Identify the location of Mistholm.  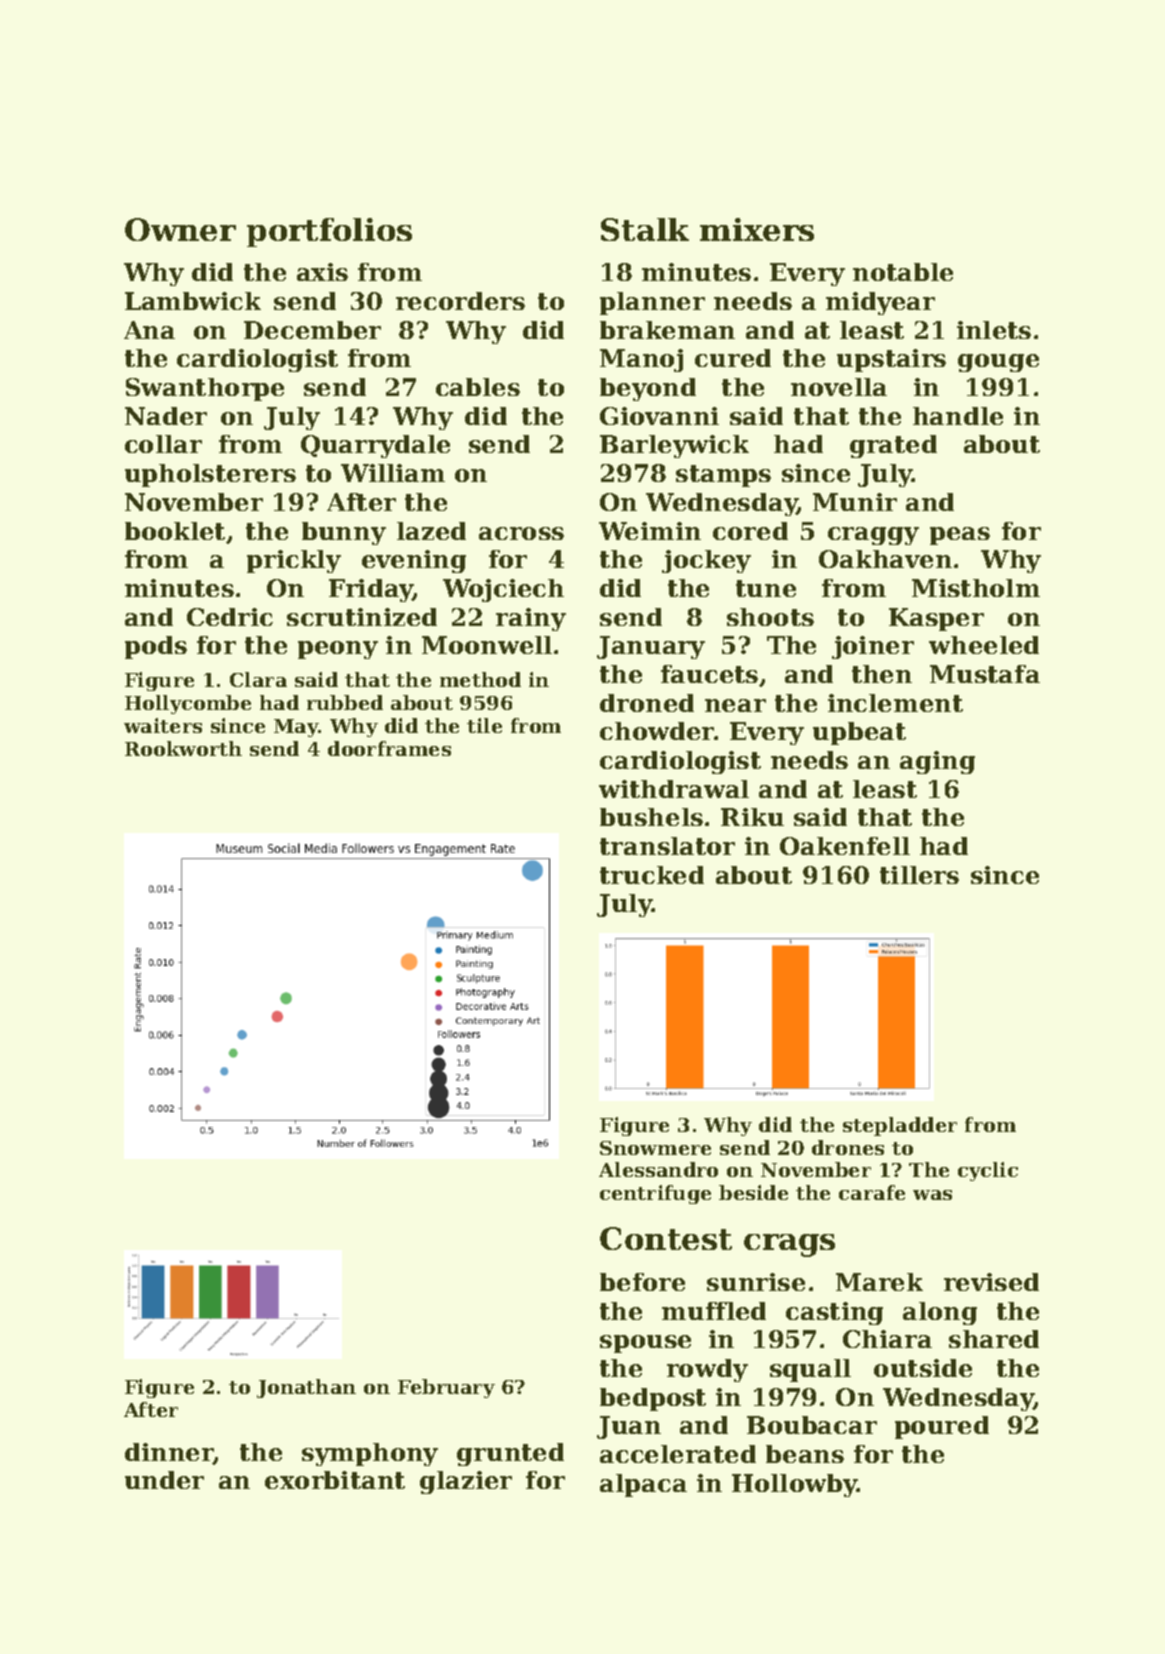
(976, 588).
